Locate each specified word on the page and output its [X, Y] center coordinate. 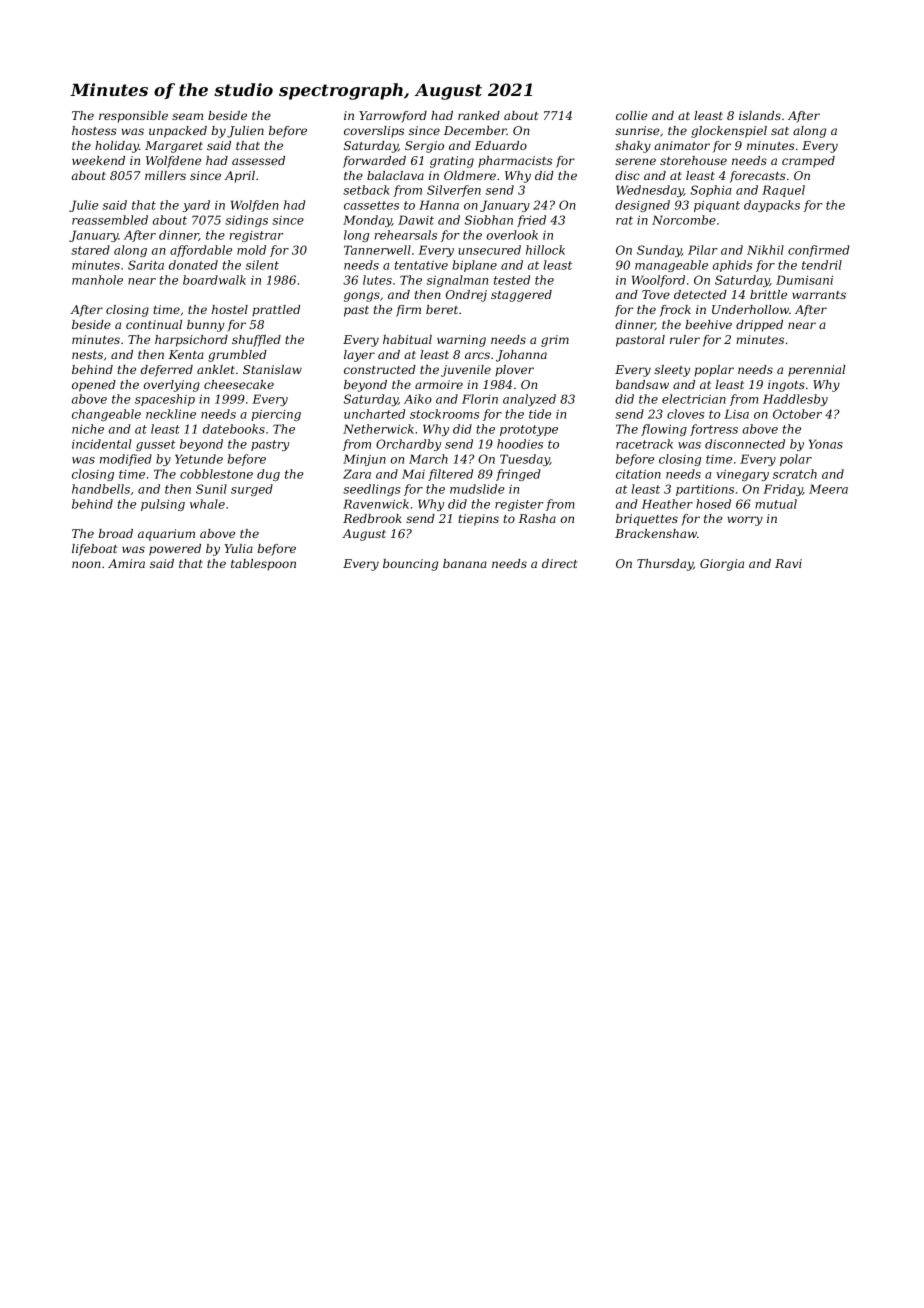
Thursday [665, 565]
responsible [133, 117]
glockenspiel [729, 132]
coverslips [374, 132]
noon [86, 564]
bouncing [410, 565]
